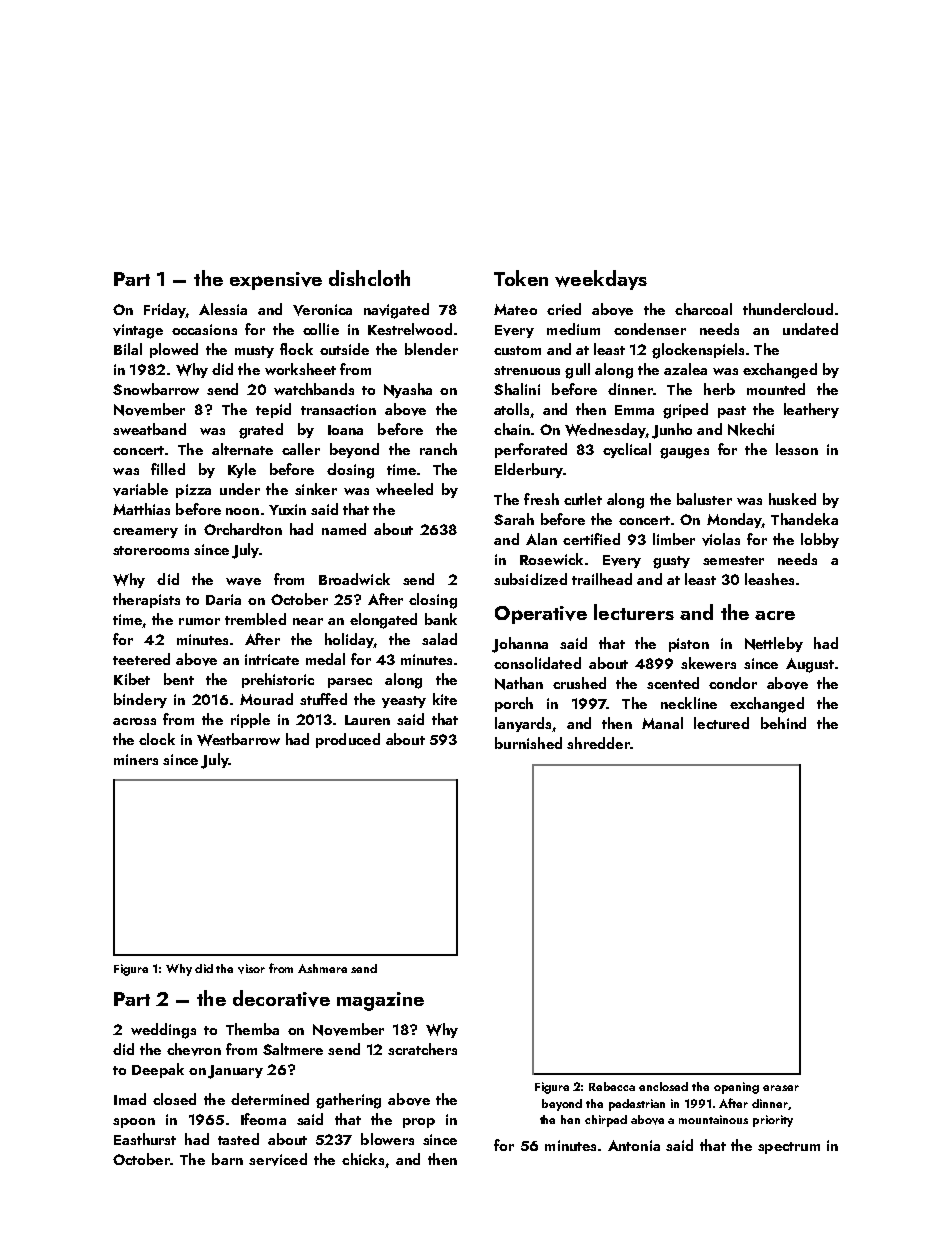  Describe the element at coordinates (149, 429) in the screenshot. I see `sweatband` at that location.
